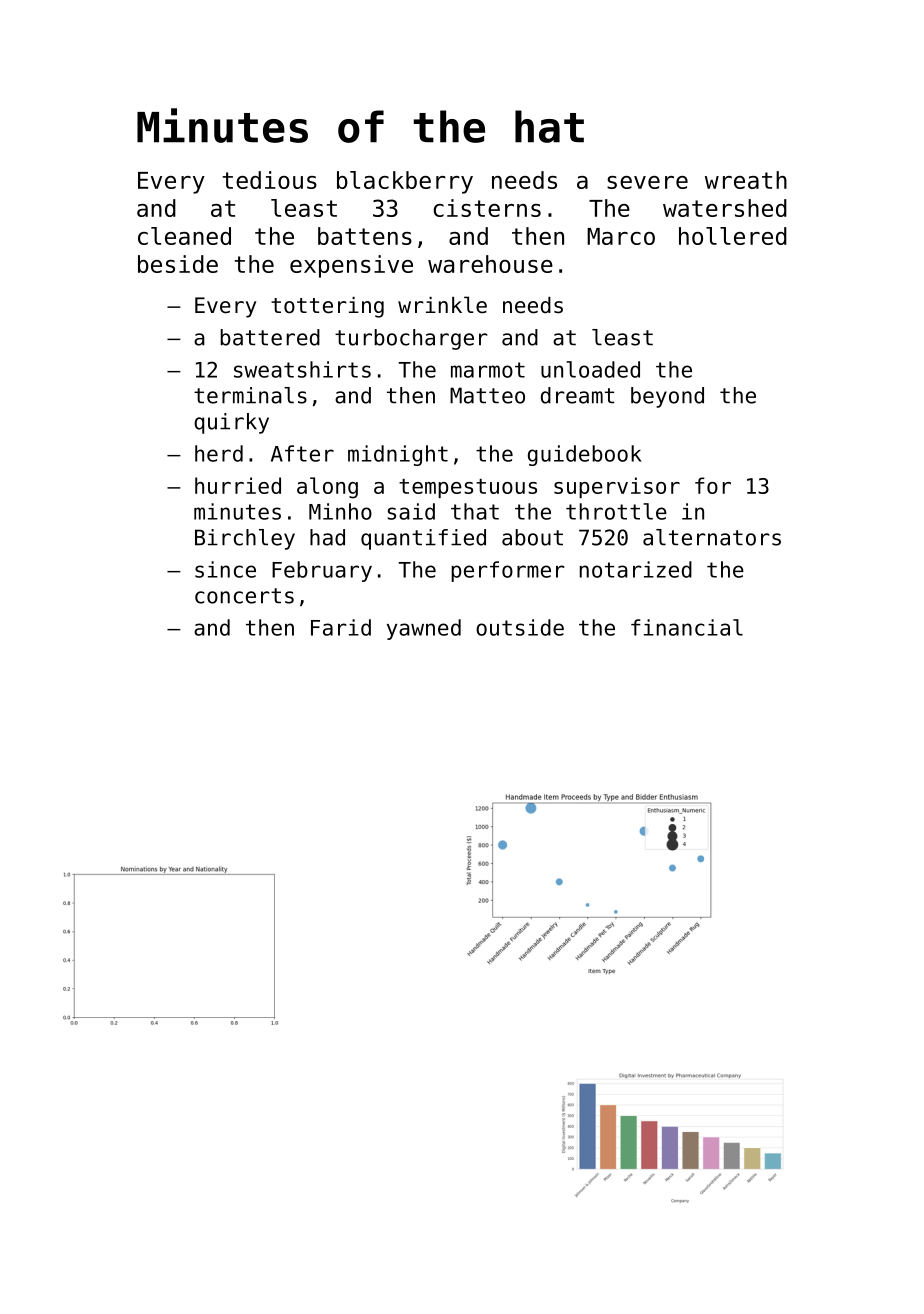  What do you see at coordinates (244, 596) in the image?
I see `concerts` at bounding box center [244, 596].
